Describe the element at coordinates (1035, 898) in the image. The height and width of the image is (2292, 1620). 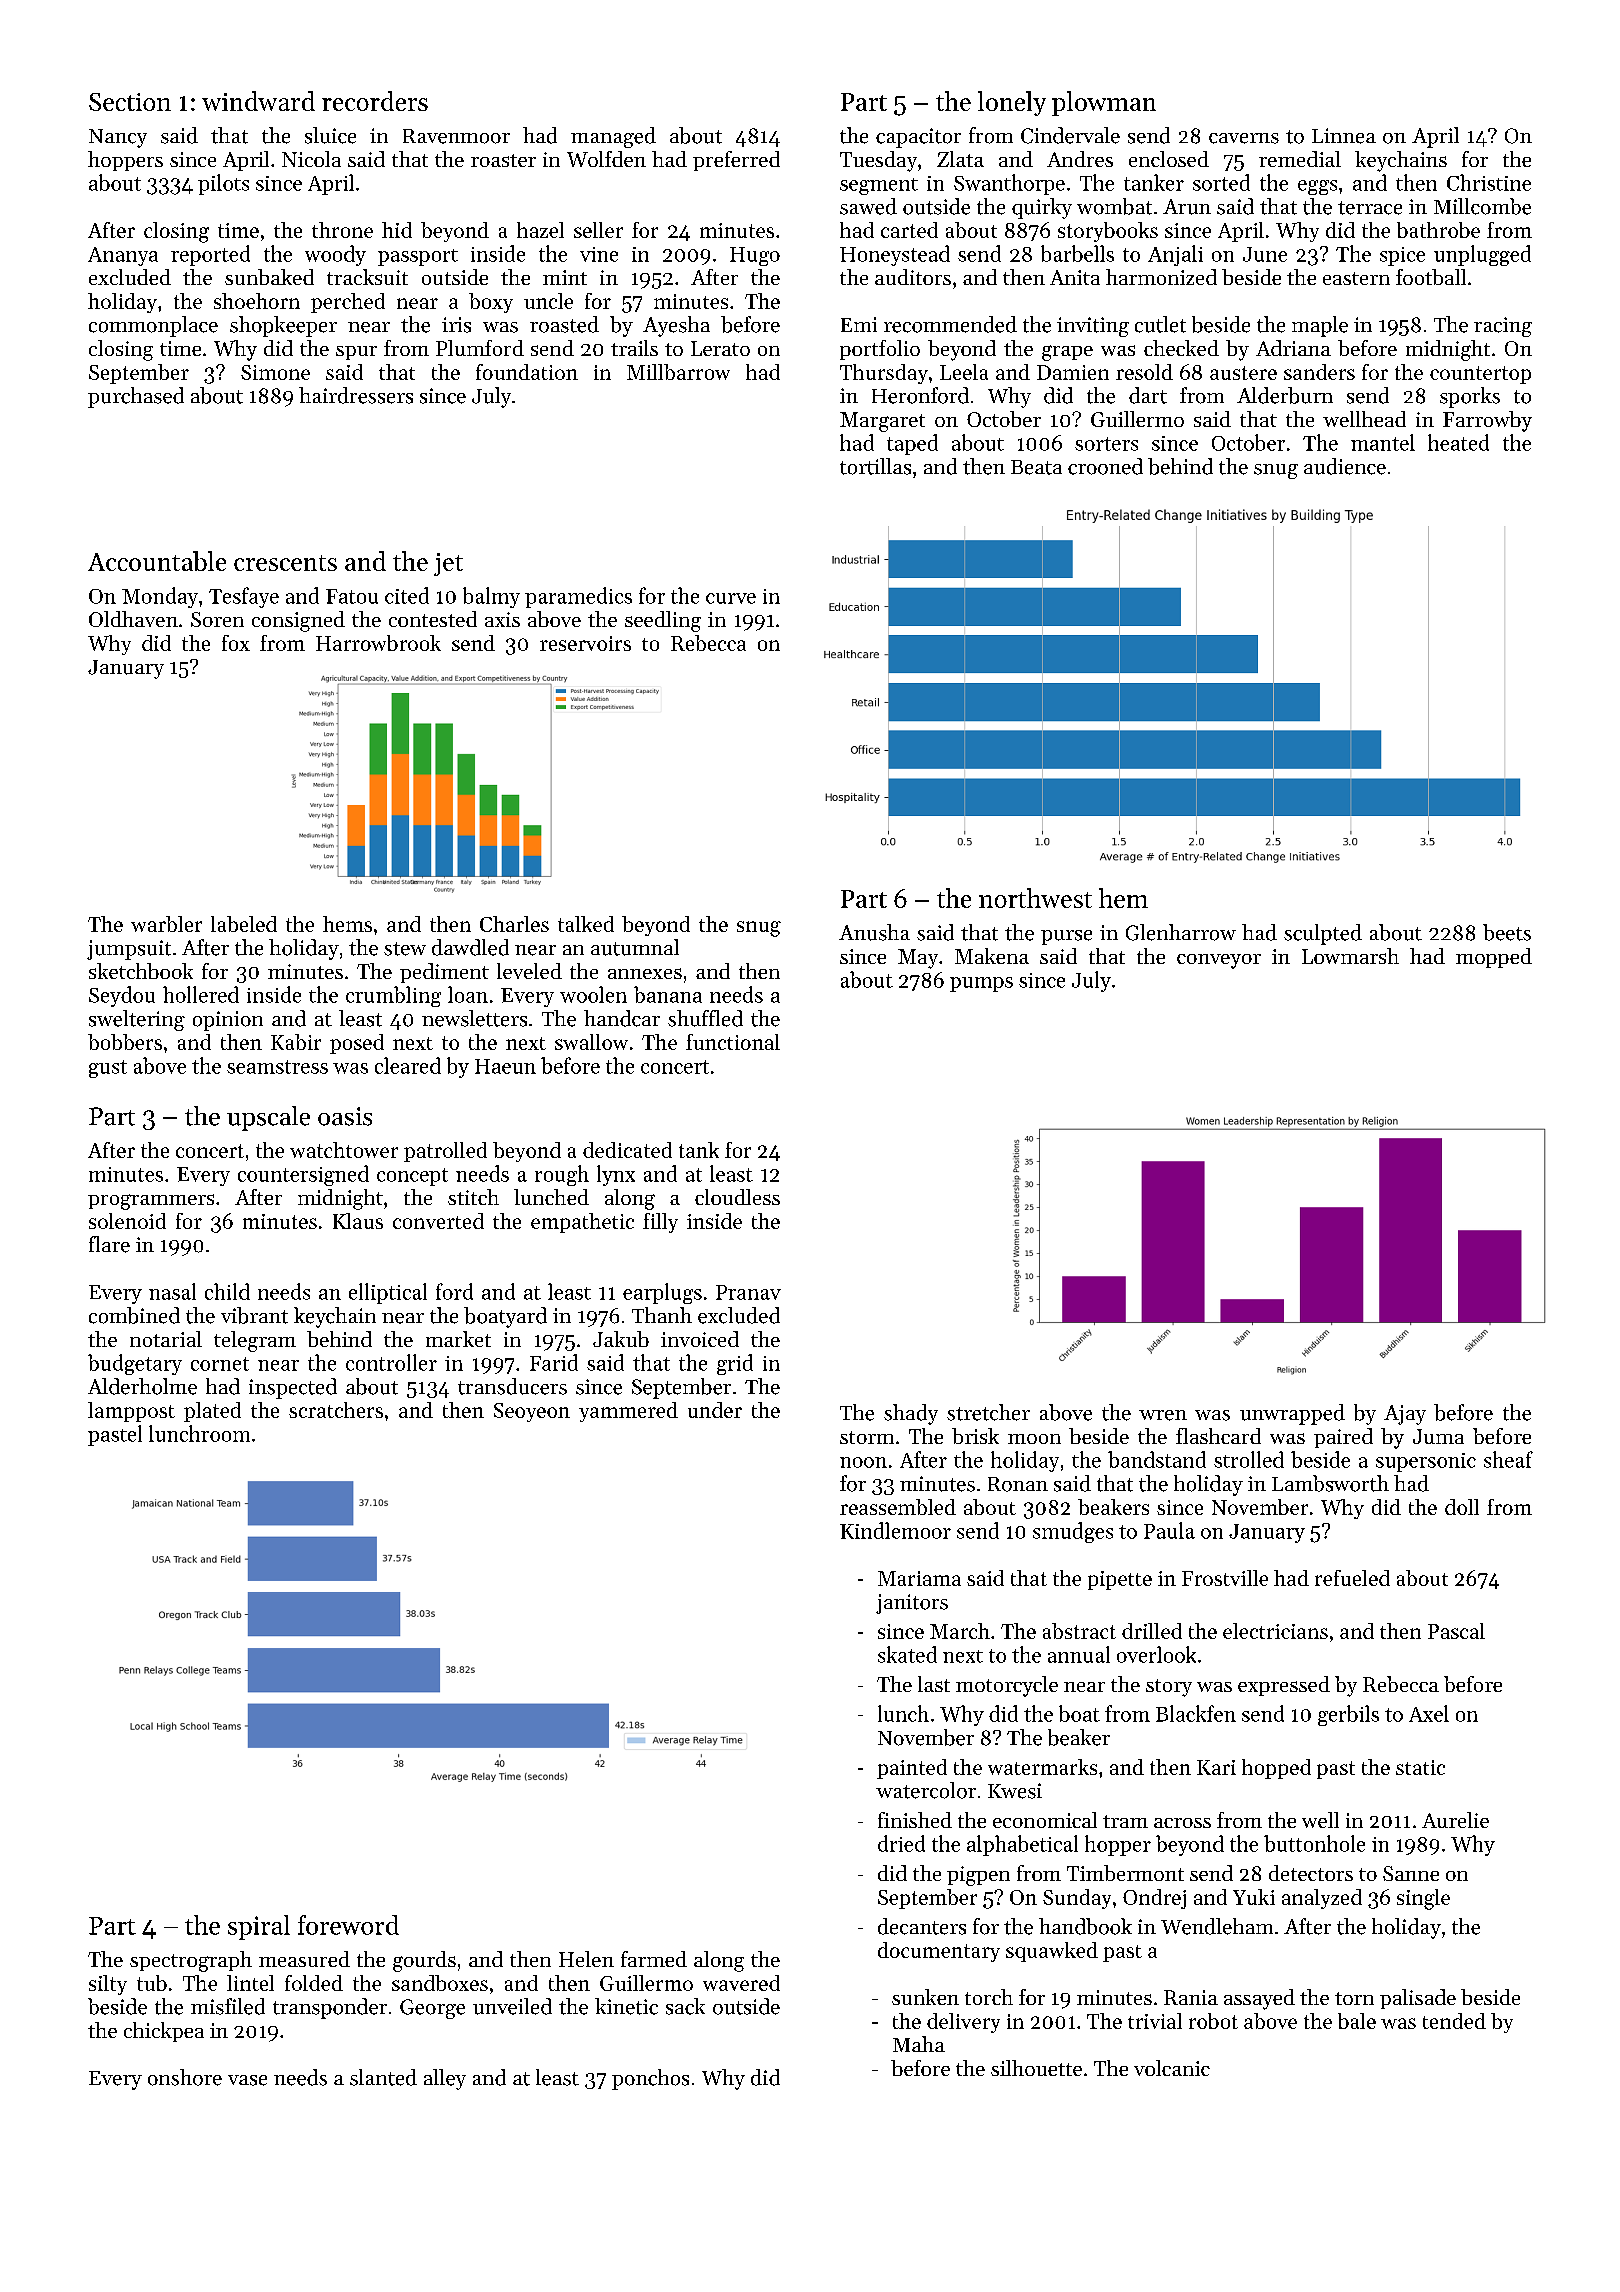
I see `northwest` at that location.
